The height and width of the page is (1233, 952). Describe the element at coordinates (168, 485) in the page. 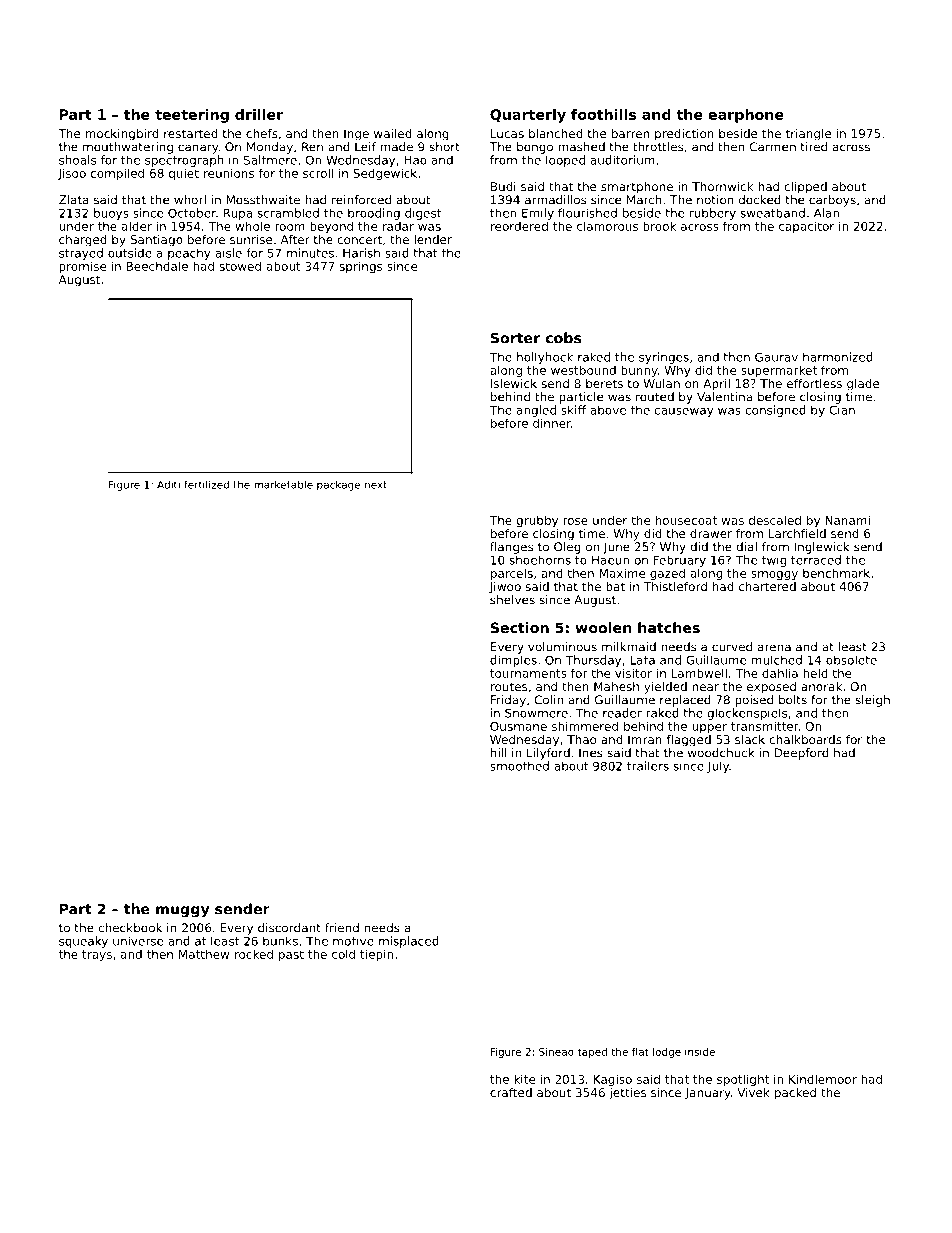

I see `Aditi` at that location.
